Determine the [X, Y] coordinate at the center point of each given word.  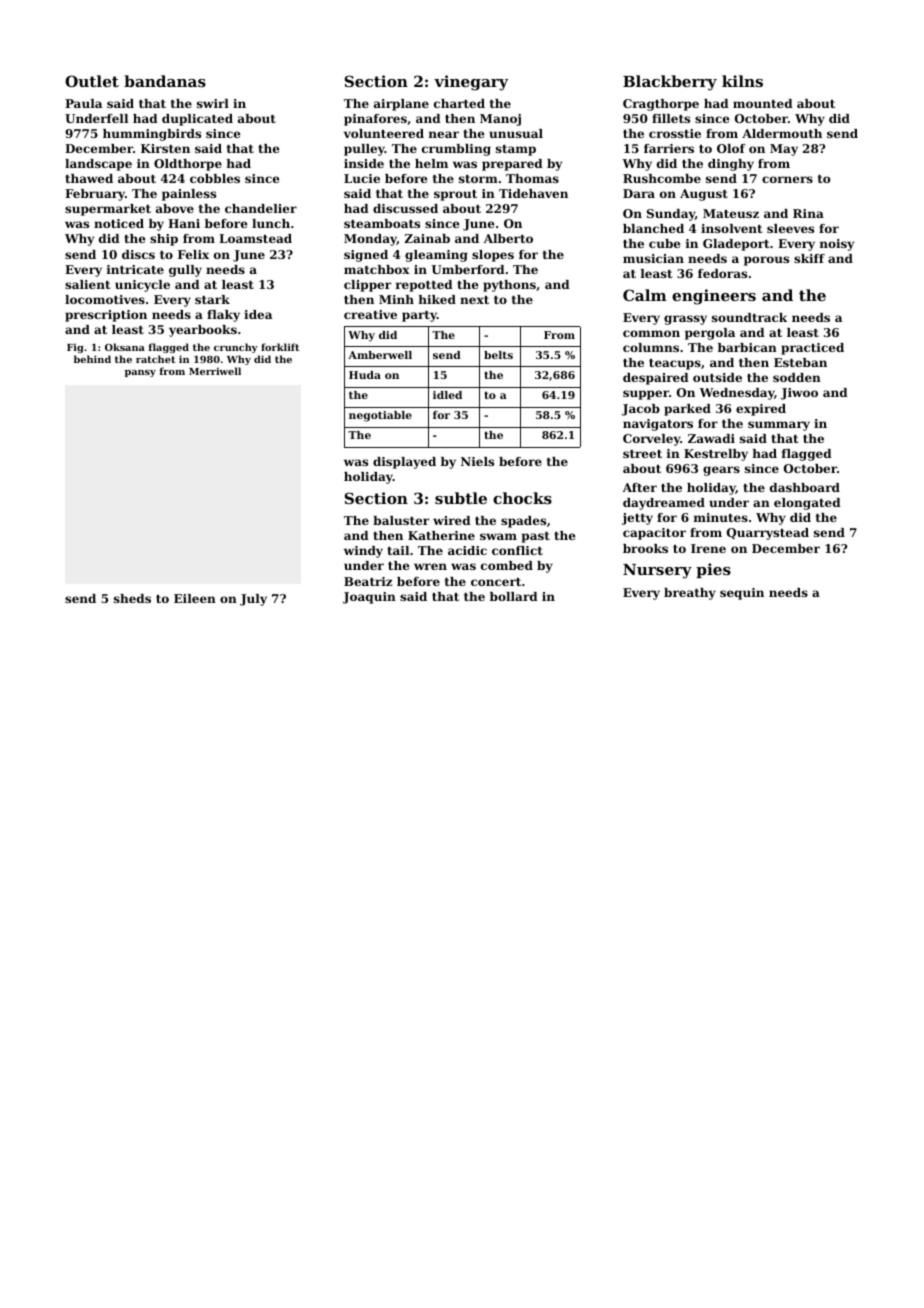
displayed [404, 463]
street [642, 454]
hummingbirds [152, 135]
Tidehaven [533, 193]
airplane [401, 105]
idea [258, 314]
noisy [837, 245]
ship [164, 240]
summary [779, 426]
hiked [437, 299]
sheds [132, 598]
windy [363, 552]
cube [664, 243]
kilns [742, 81]
